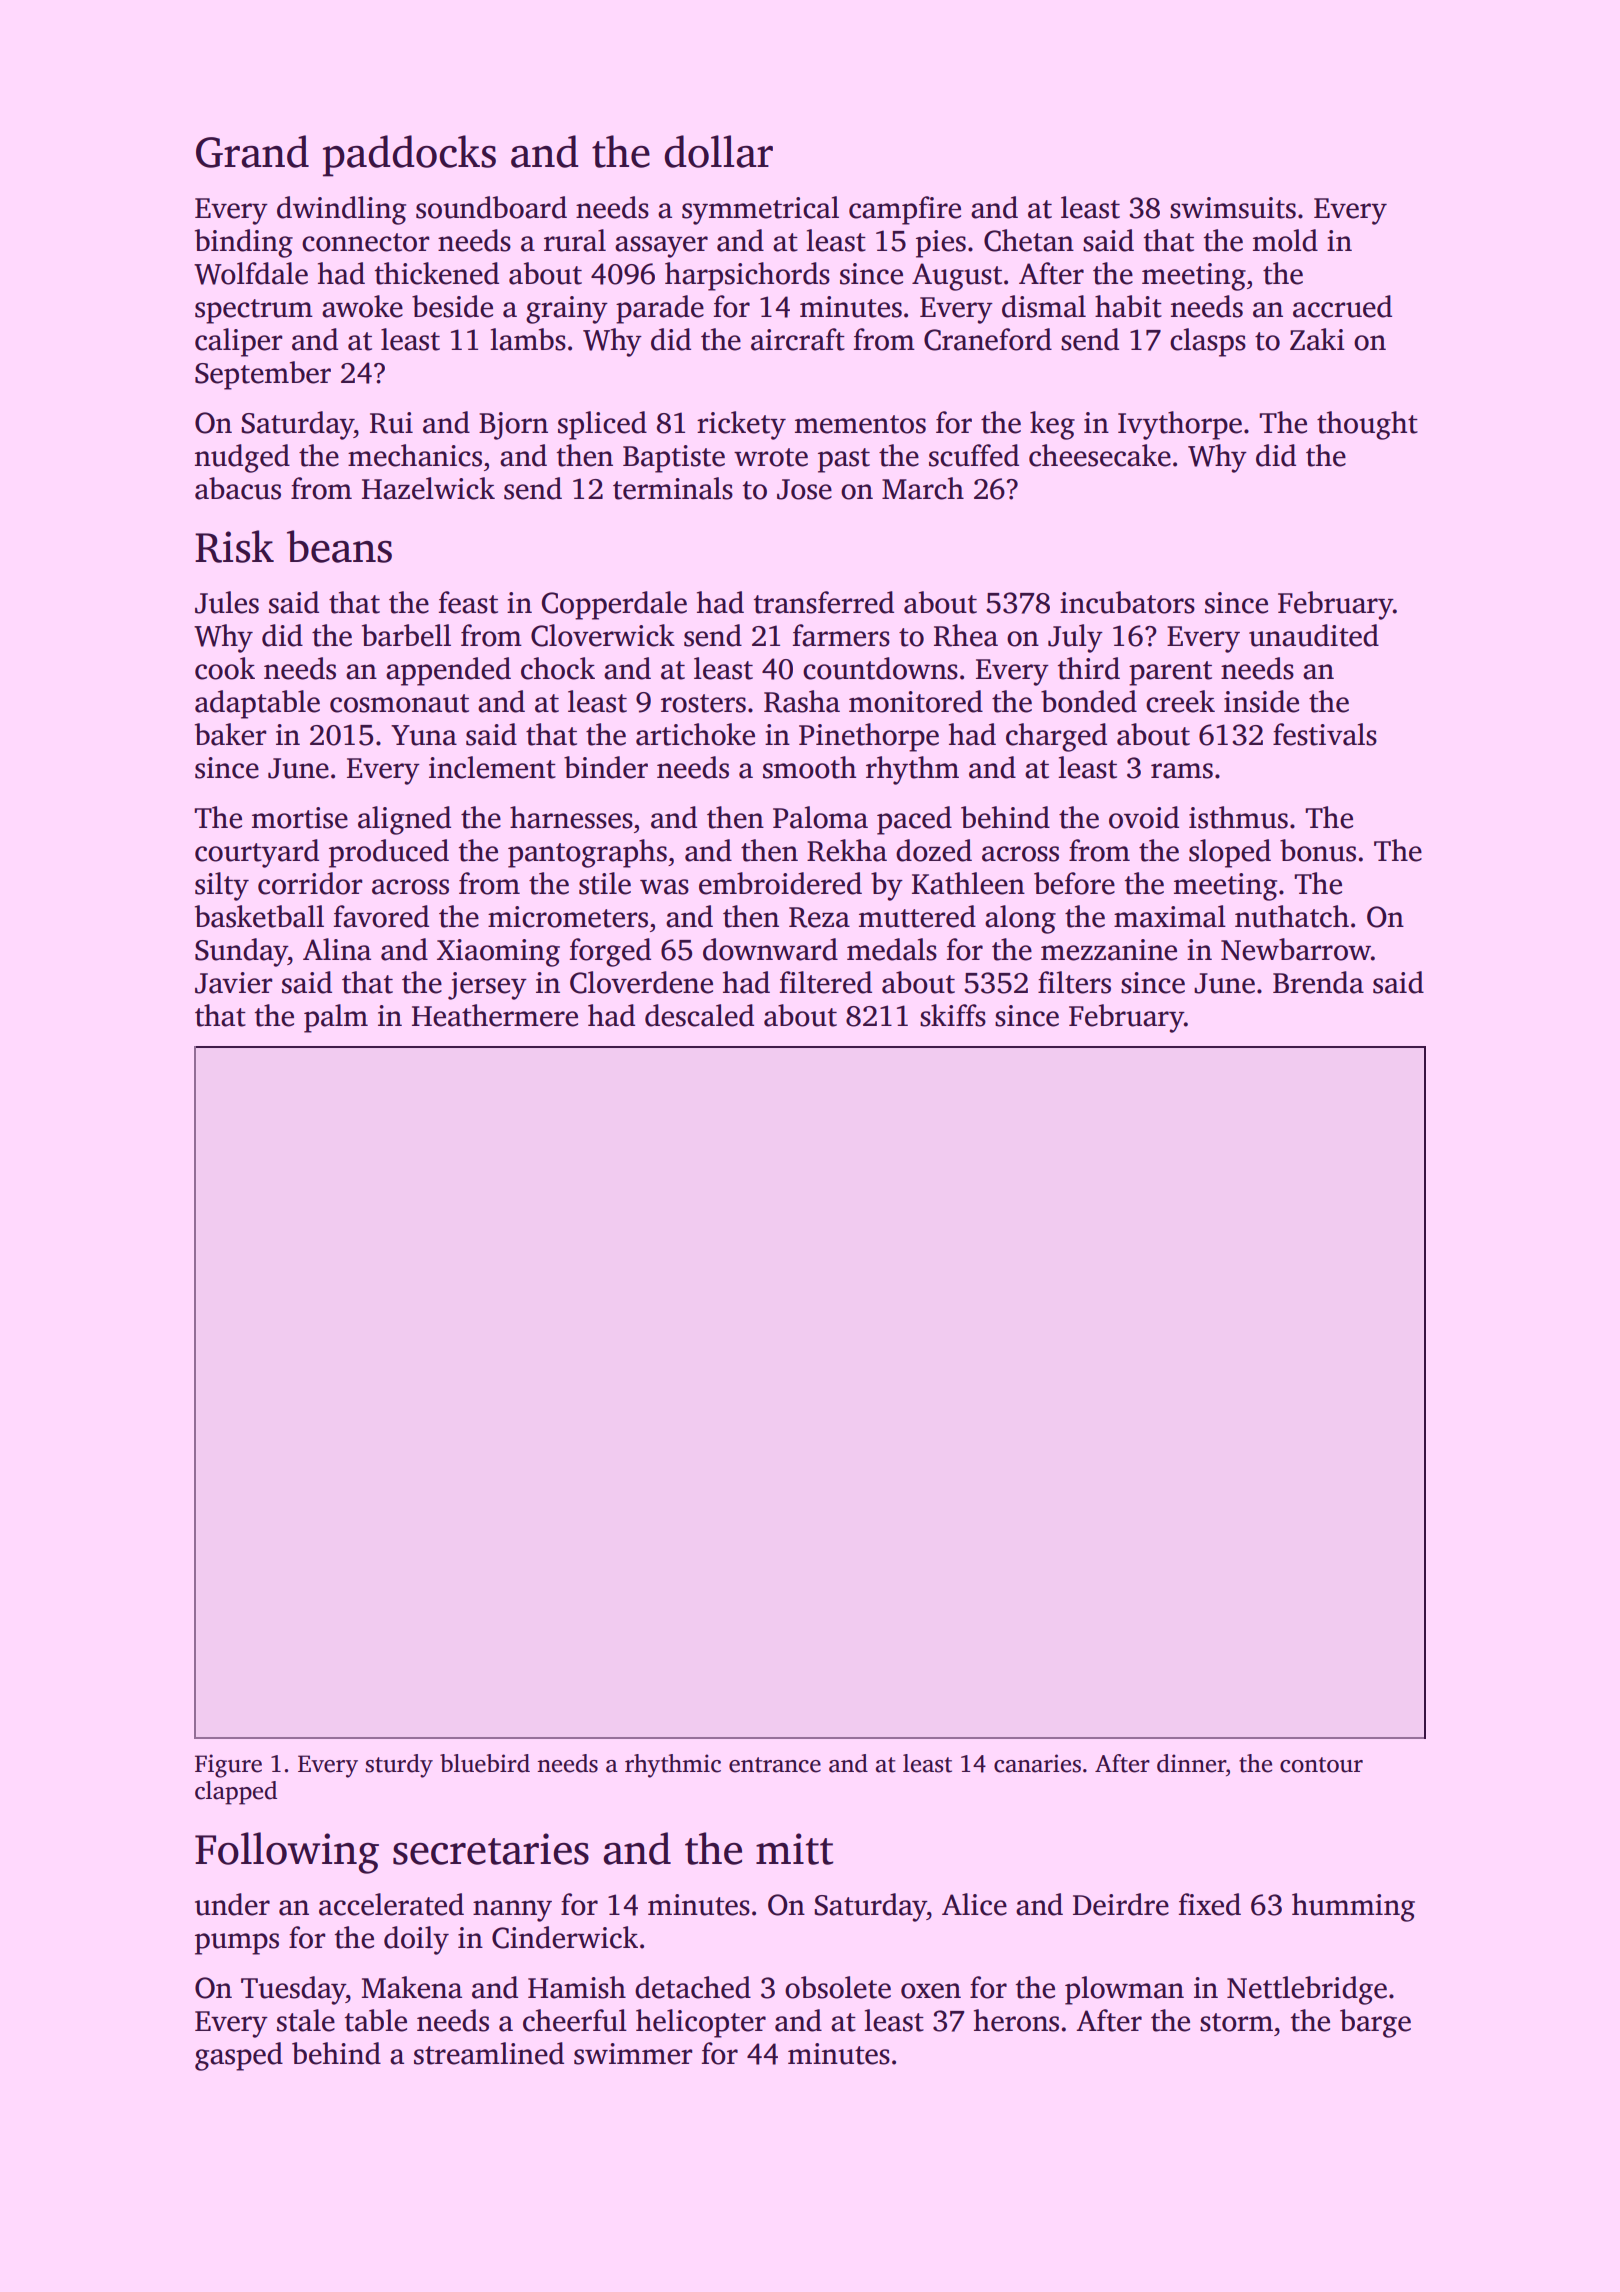 This page has height=2292, width=1620. What do you see at coordinates (1318, 982) in the page?
I see `Brenda` at bounding box center [1318, 982].
